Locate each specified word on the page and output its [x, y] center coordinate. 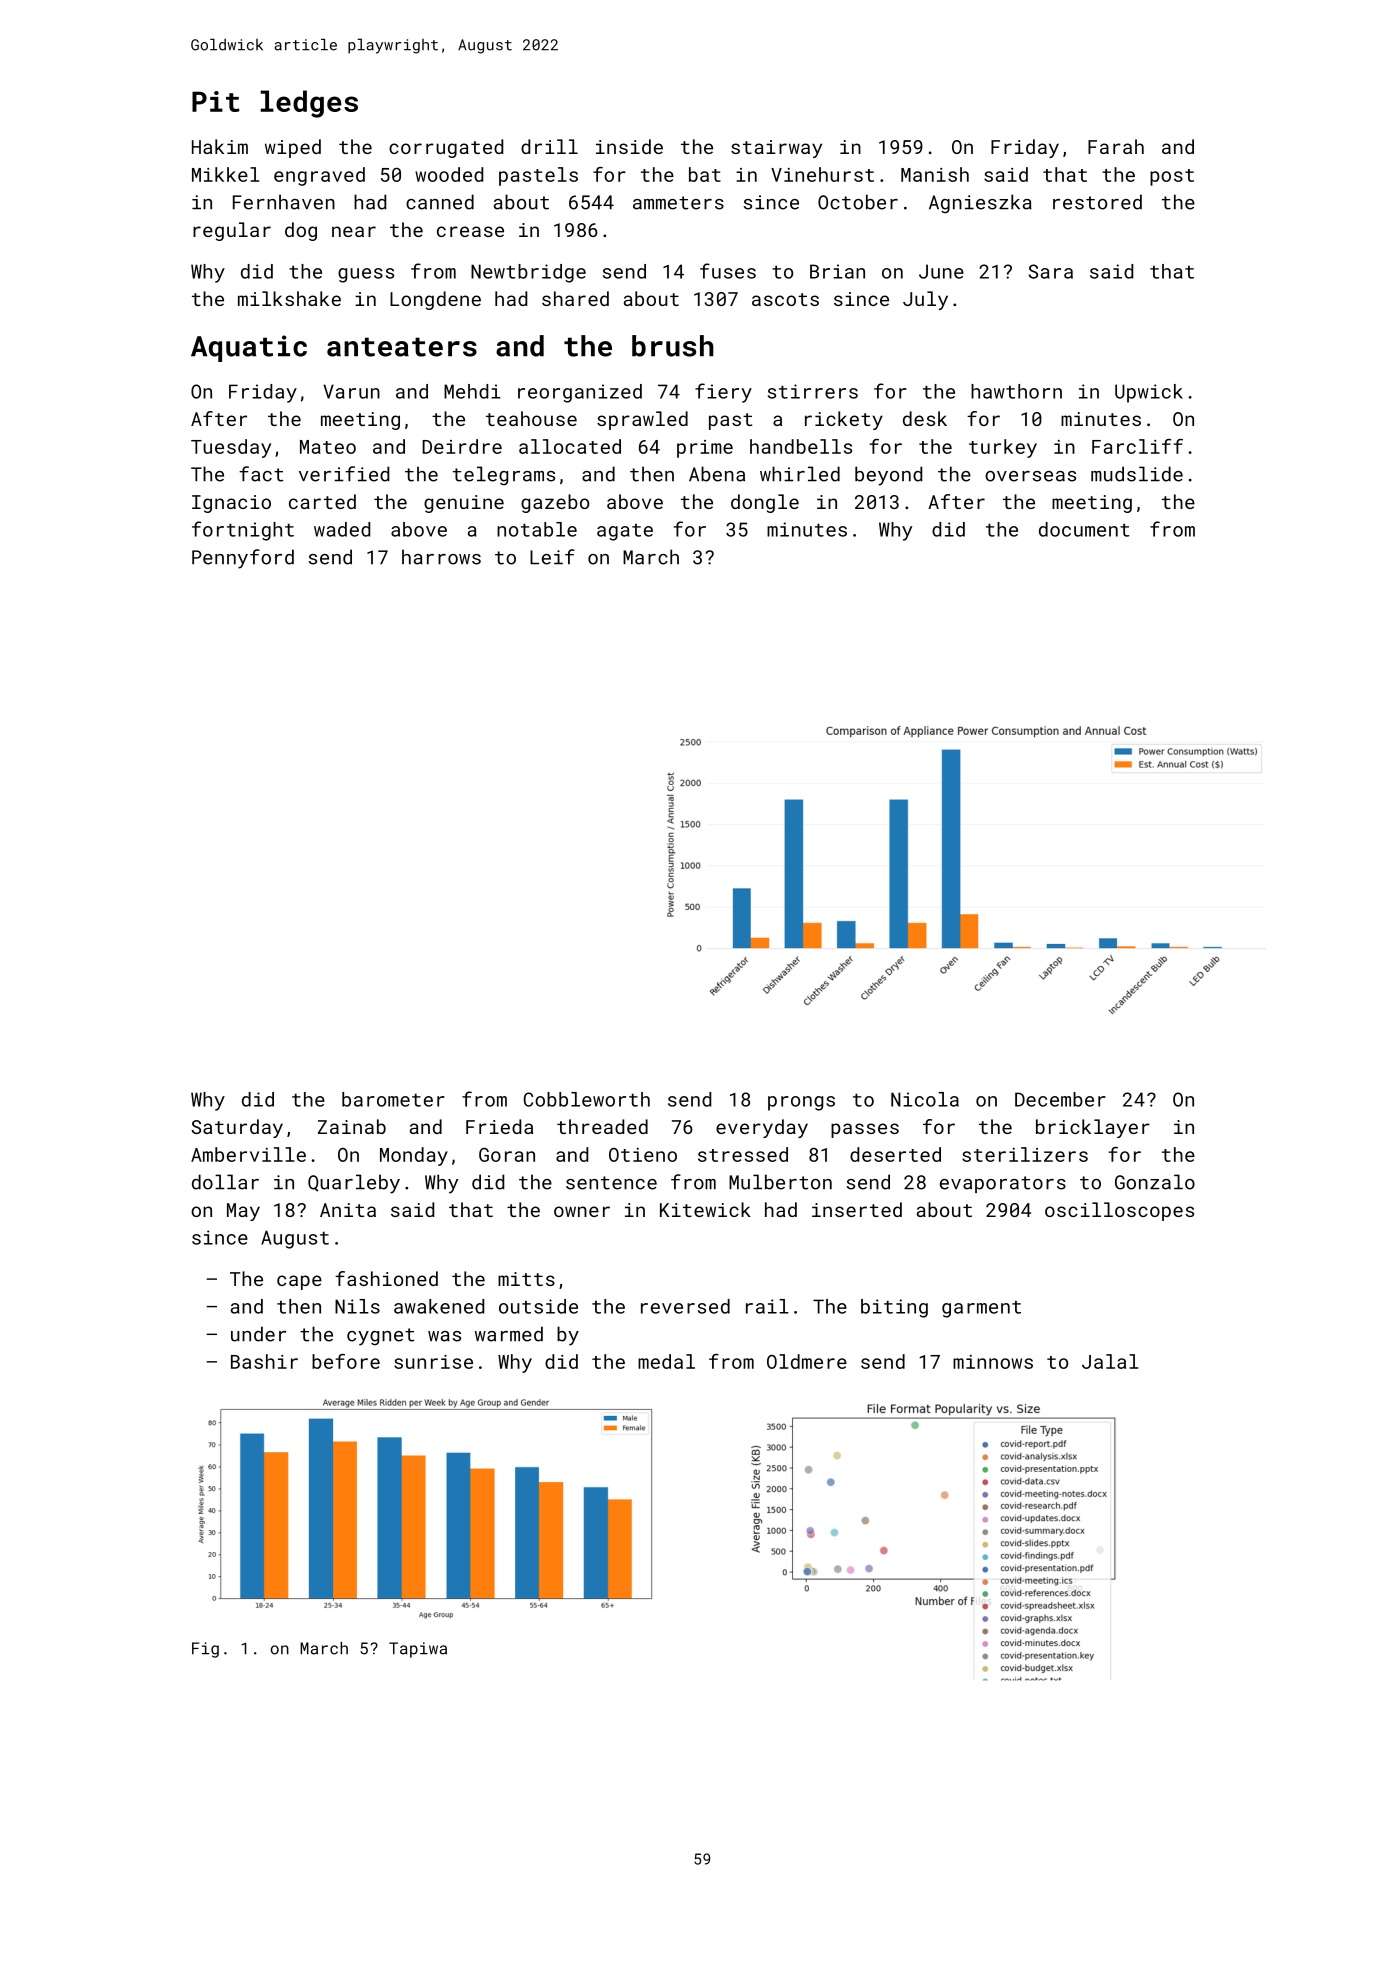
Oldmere [807, 1361]
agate [625, 532]
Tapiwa [418, 1650]
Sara [1051, 271]
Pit [216, 101]
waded [342, 529]
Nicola [925, 1099]
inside [629, 146]
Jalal [1110, 1361]
